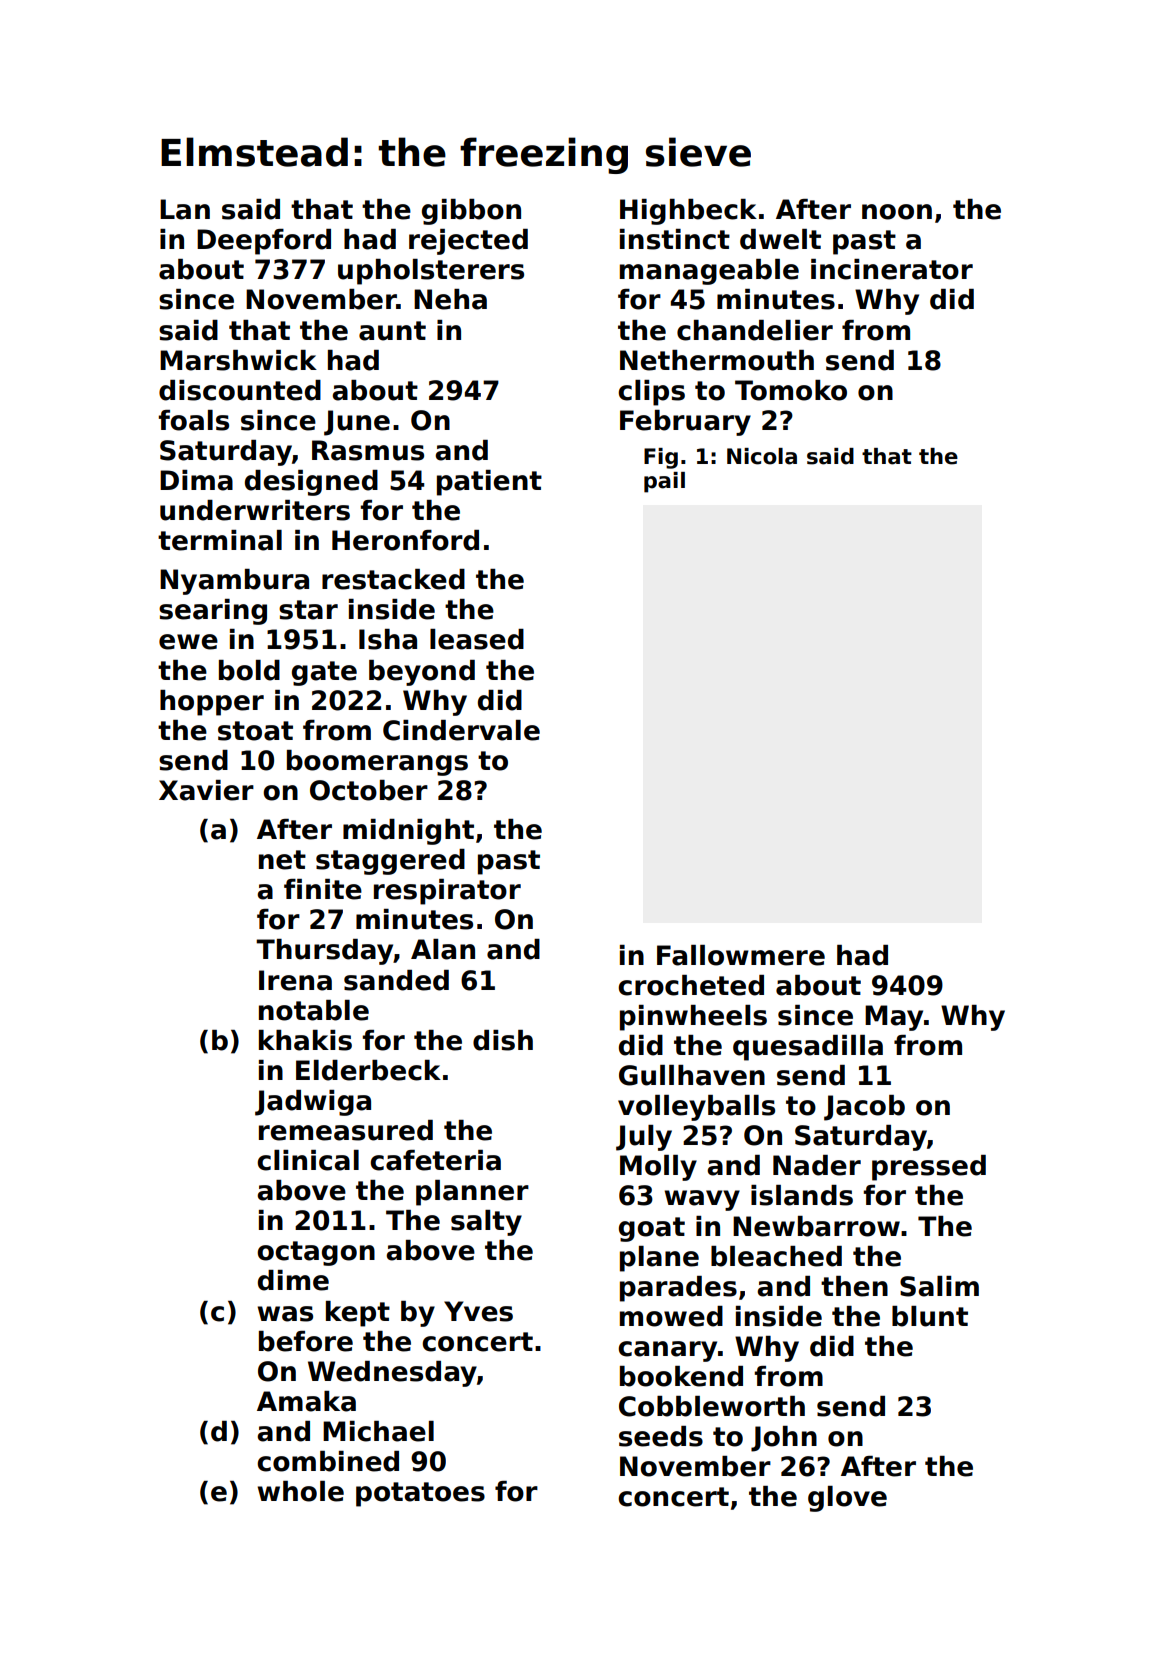 Image resolution: width=1165 pixels, height=1654 pixels. What do you see at coordinates (897, 212) in the image?
I see `noon` at bounding box center [897, 212].
